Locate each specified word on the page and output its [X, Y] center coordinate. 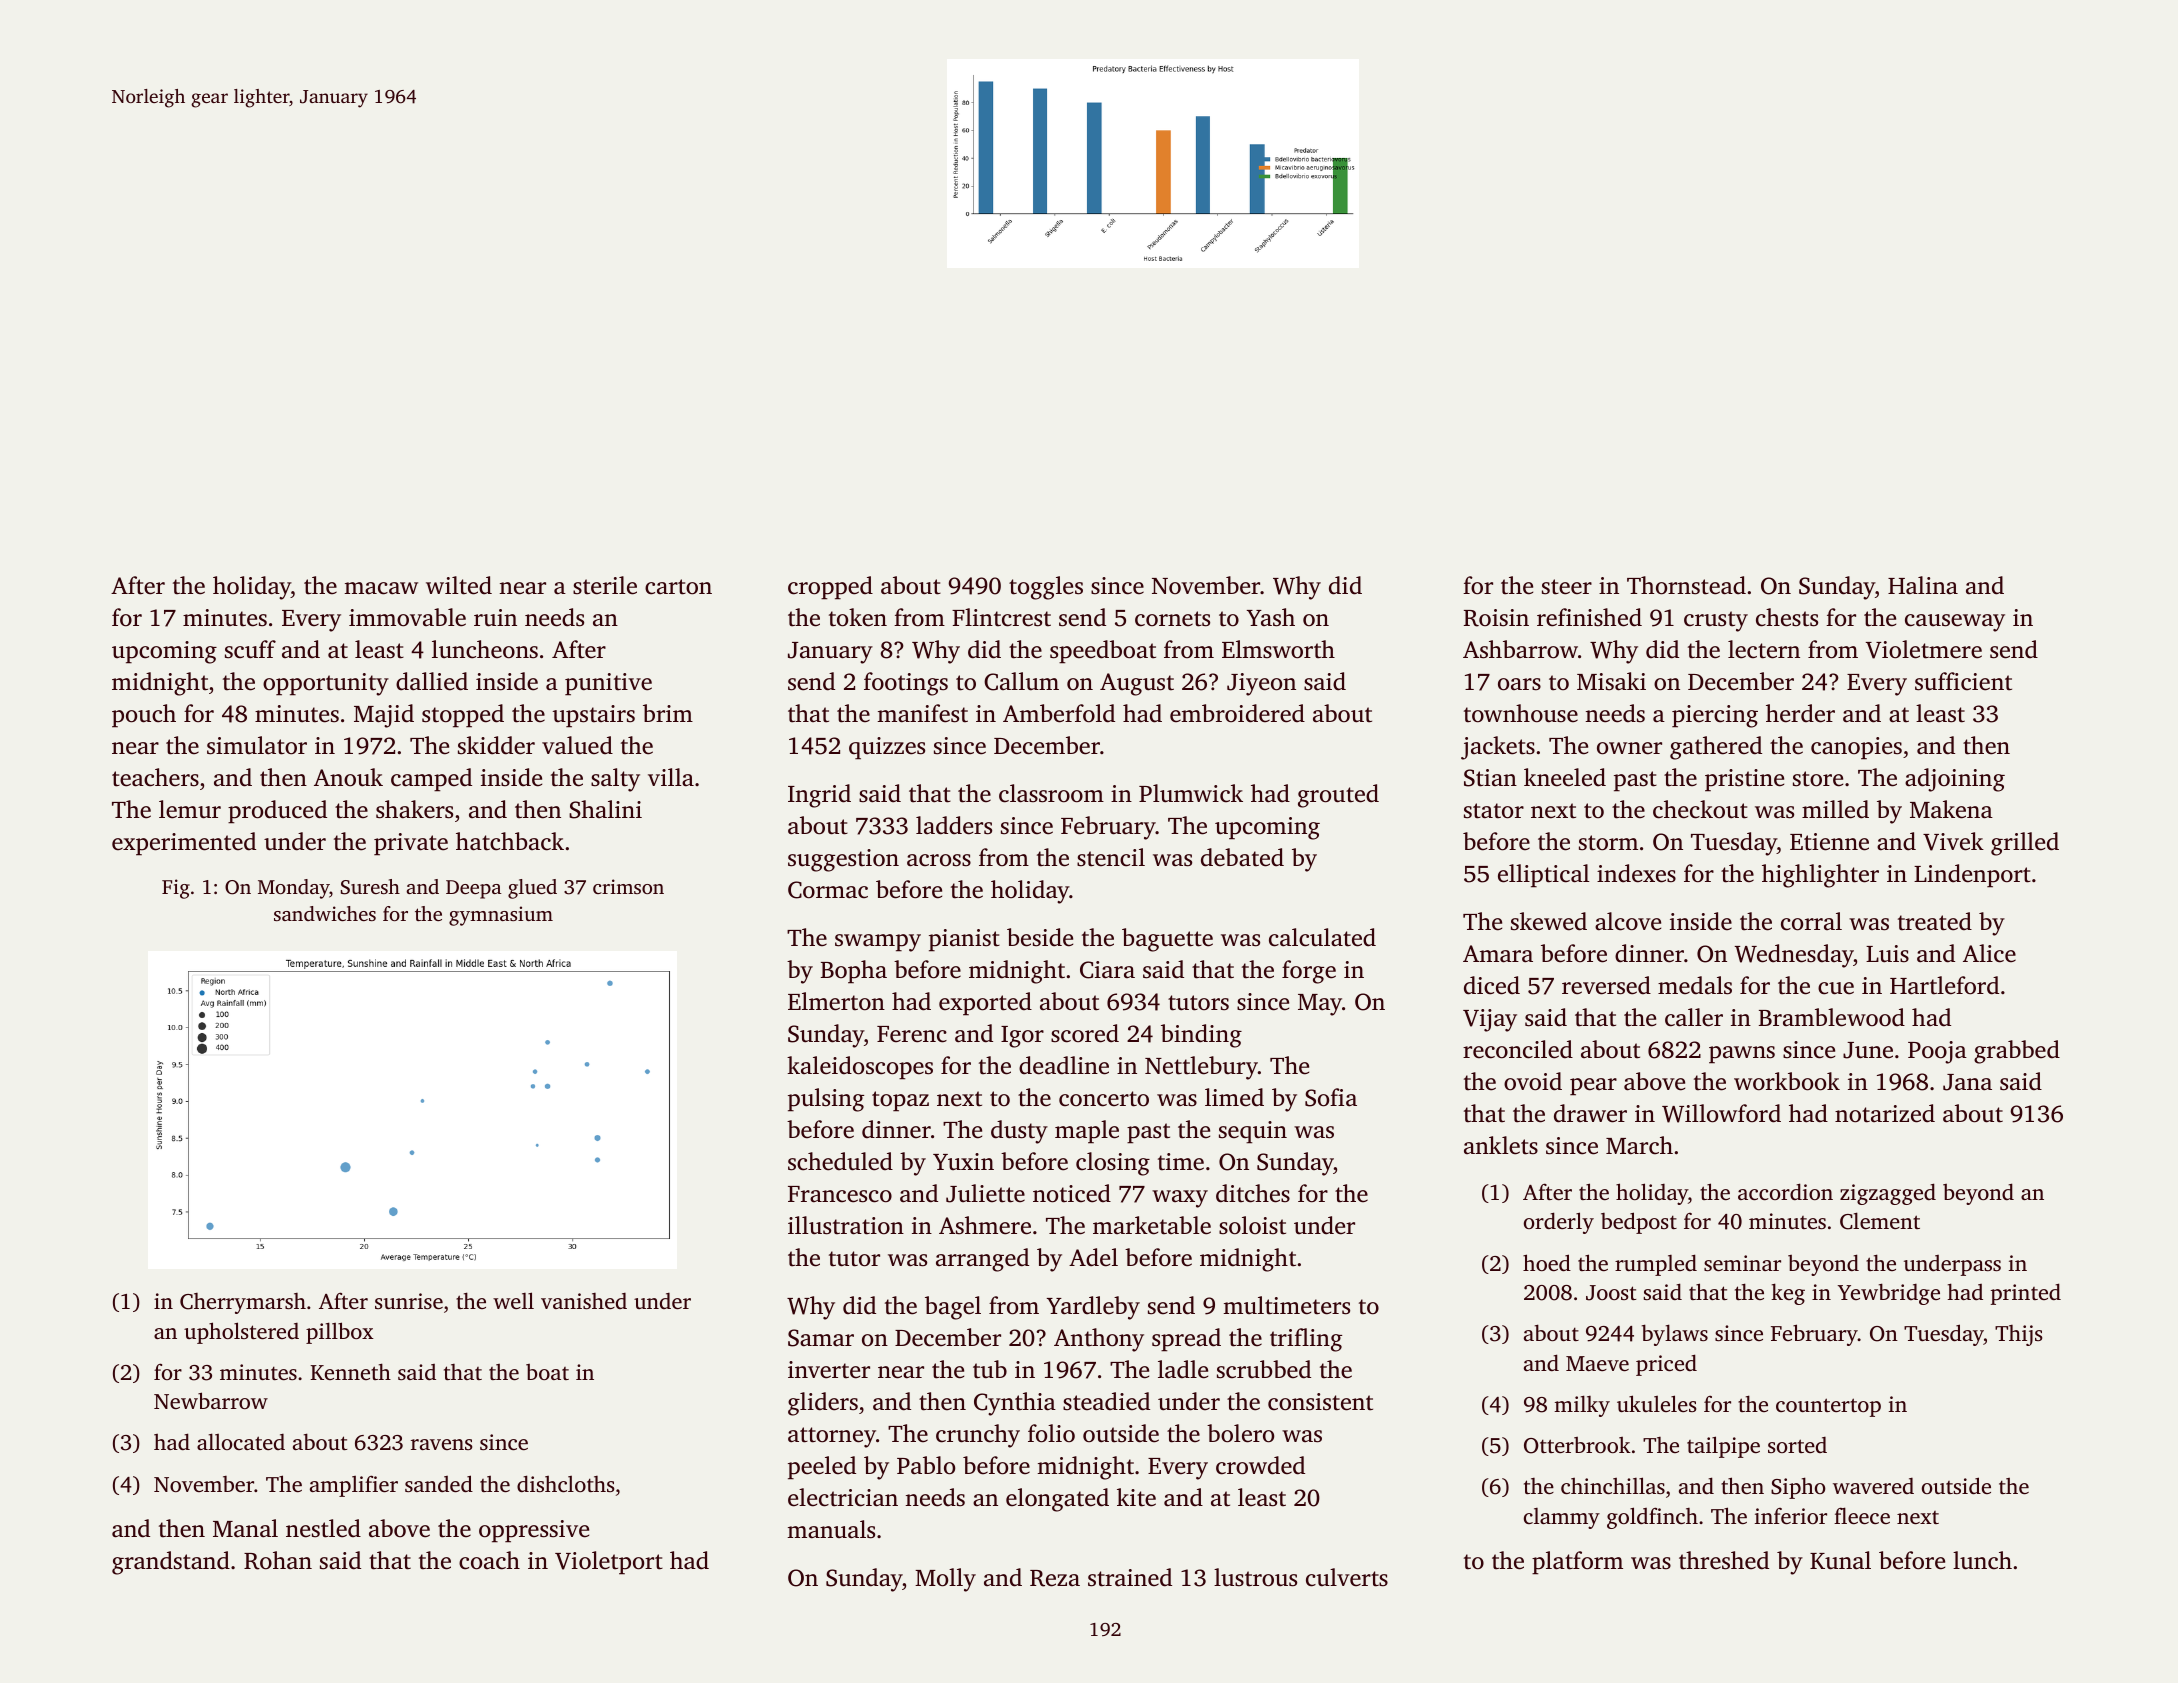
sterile [605, 585]
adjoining [1955, 780]
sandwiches [325, 913]
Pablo [926, 1465]
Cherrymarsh [243, 1303]
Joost [1611, 1293]
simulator [257, 745]
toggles [1046, 588]
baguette [1167, 940]
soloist [1252, 1225]
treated [1935, 921]
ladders [954, 825]
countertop [1828, 1407]
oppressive [534, 1531]
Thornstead [1686, 585]
